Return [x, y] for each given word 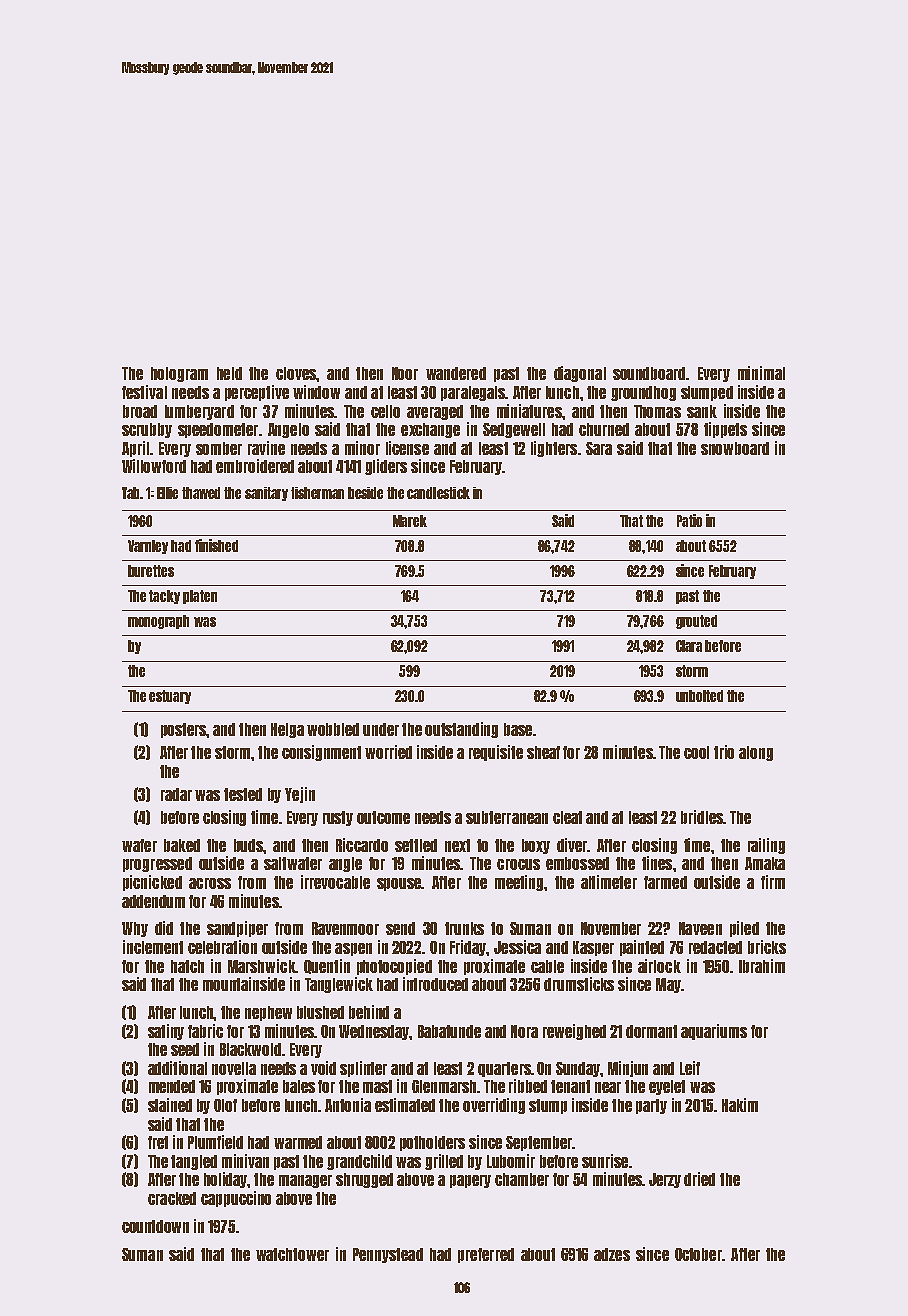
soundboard [649, 373]
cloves [296, 373]
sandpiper [237, 929]
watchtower [292, 1254]
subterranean [507, 817]
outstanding [461, 730]
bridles [702, 817]
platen [200, 597]
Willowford [154, 466]
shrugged [364, 1180]
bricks [767, 947]
